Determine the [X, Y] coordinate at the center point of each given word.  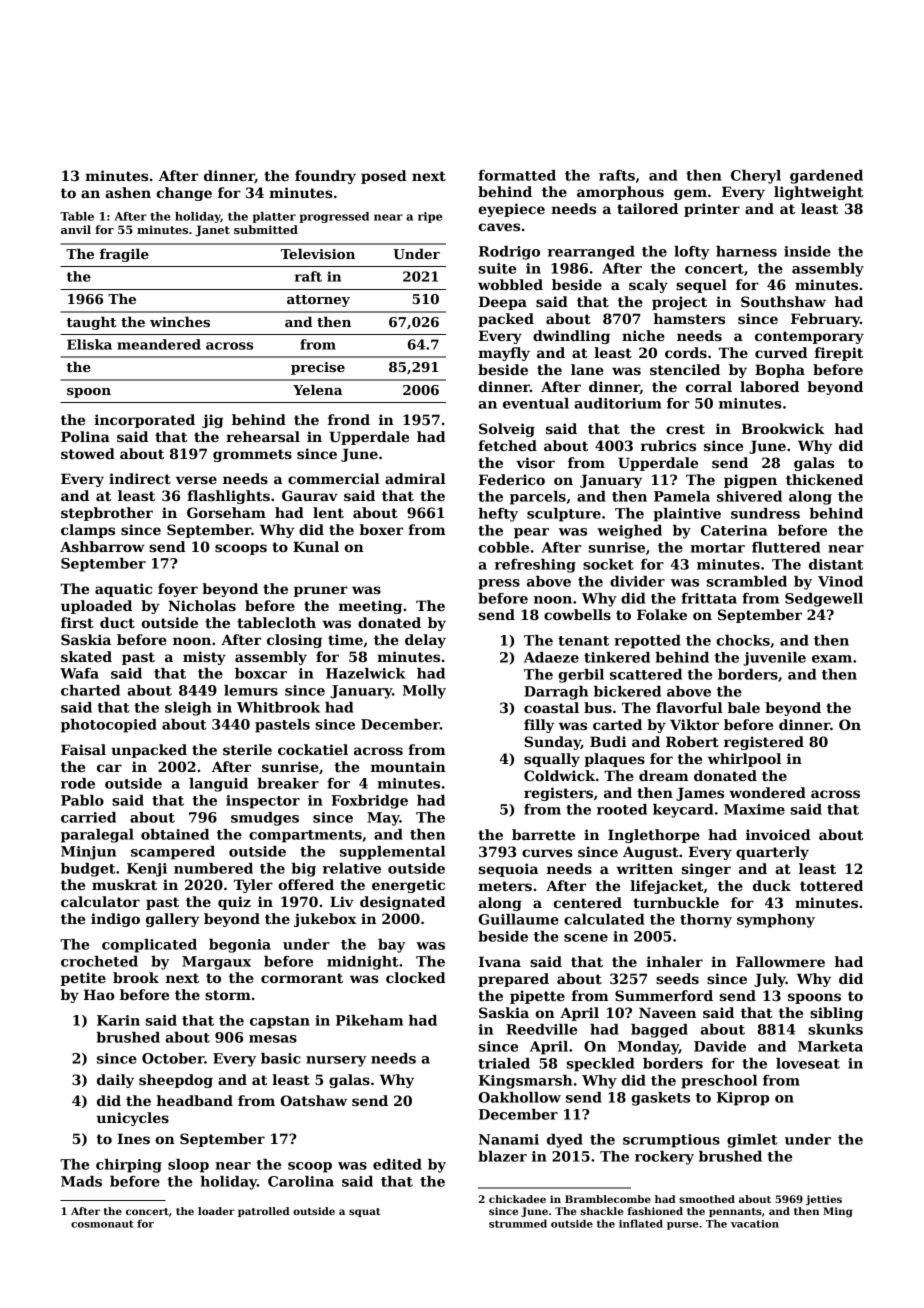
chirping [129, 1166]
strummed [518, 1223]
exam [832, 659]
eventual [536, 403]
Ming [837, 1212]
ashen [128, 192]
